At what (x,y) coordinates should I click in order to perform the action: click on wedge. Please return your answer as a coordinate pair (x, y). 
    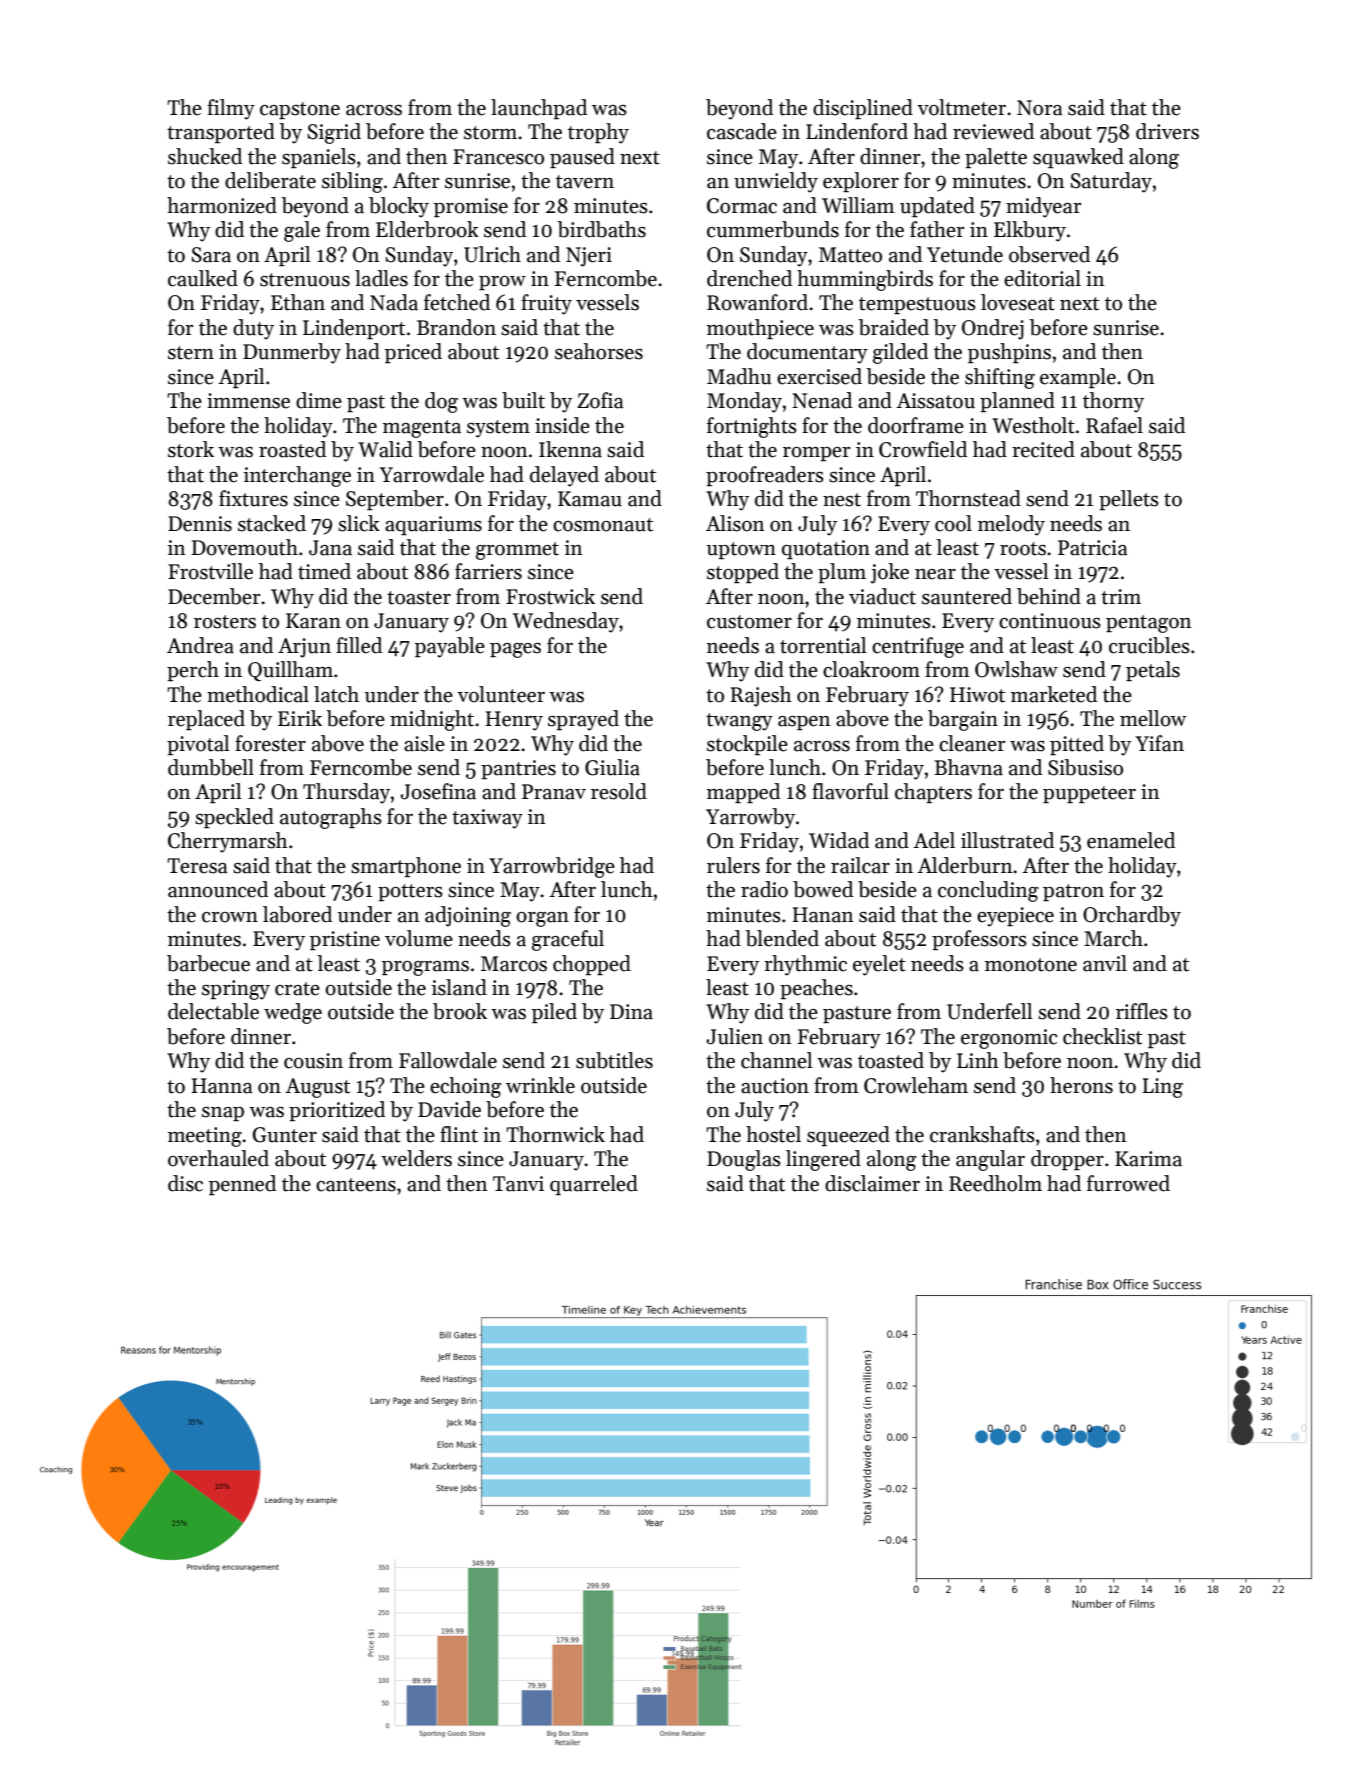
    Looking at the image, I should click on (293, 1013).
